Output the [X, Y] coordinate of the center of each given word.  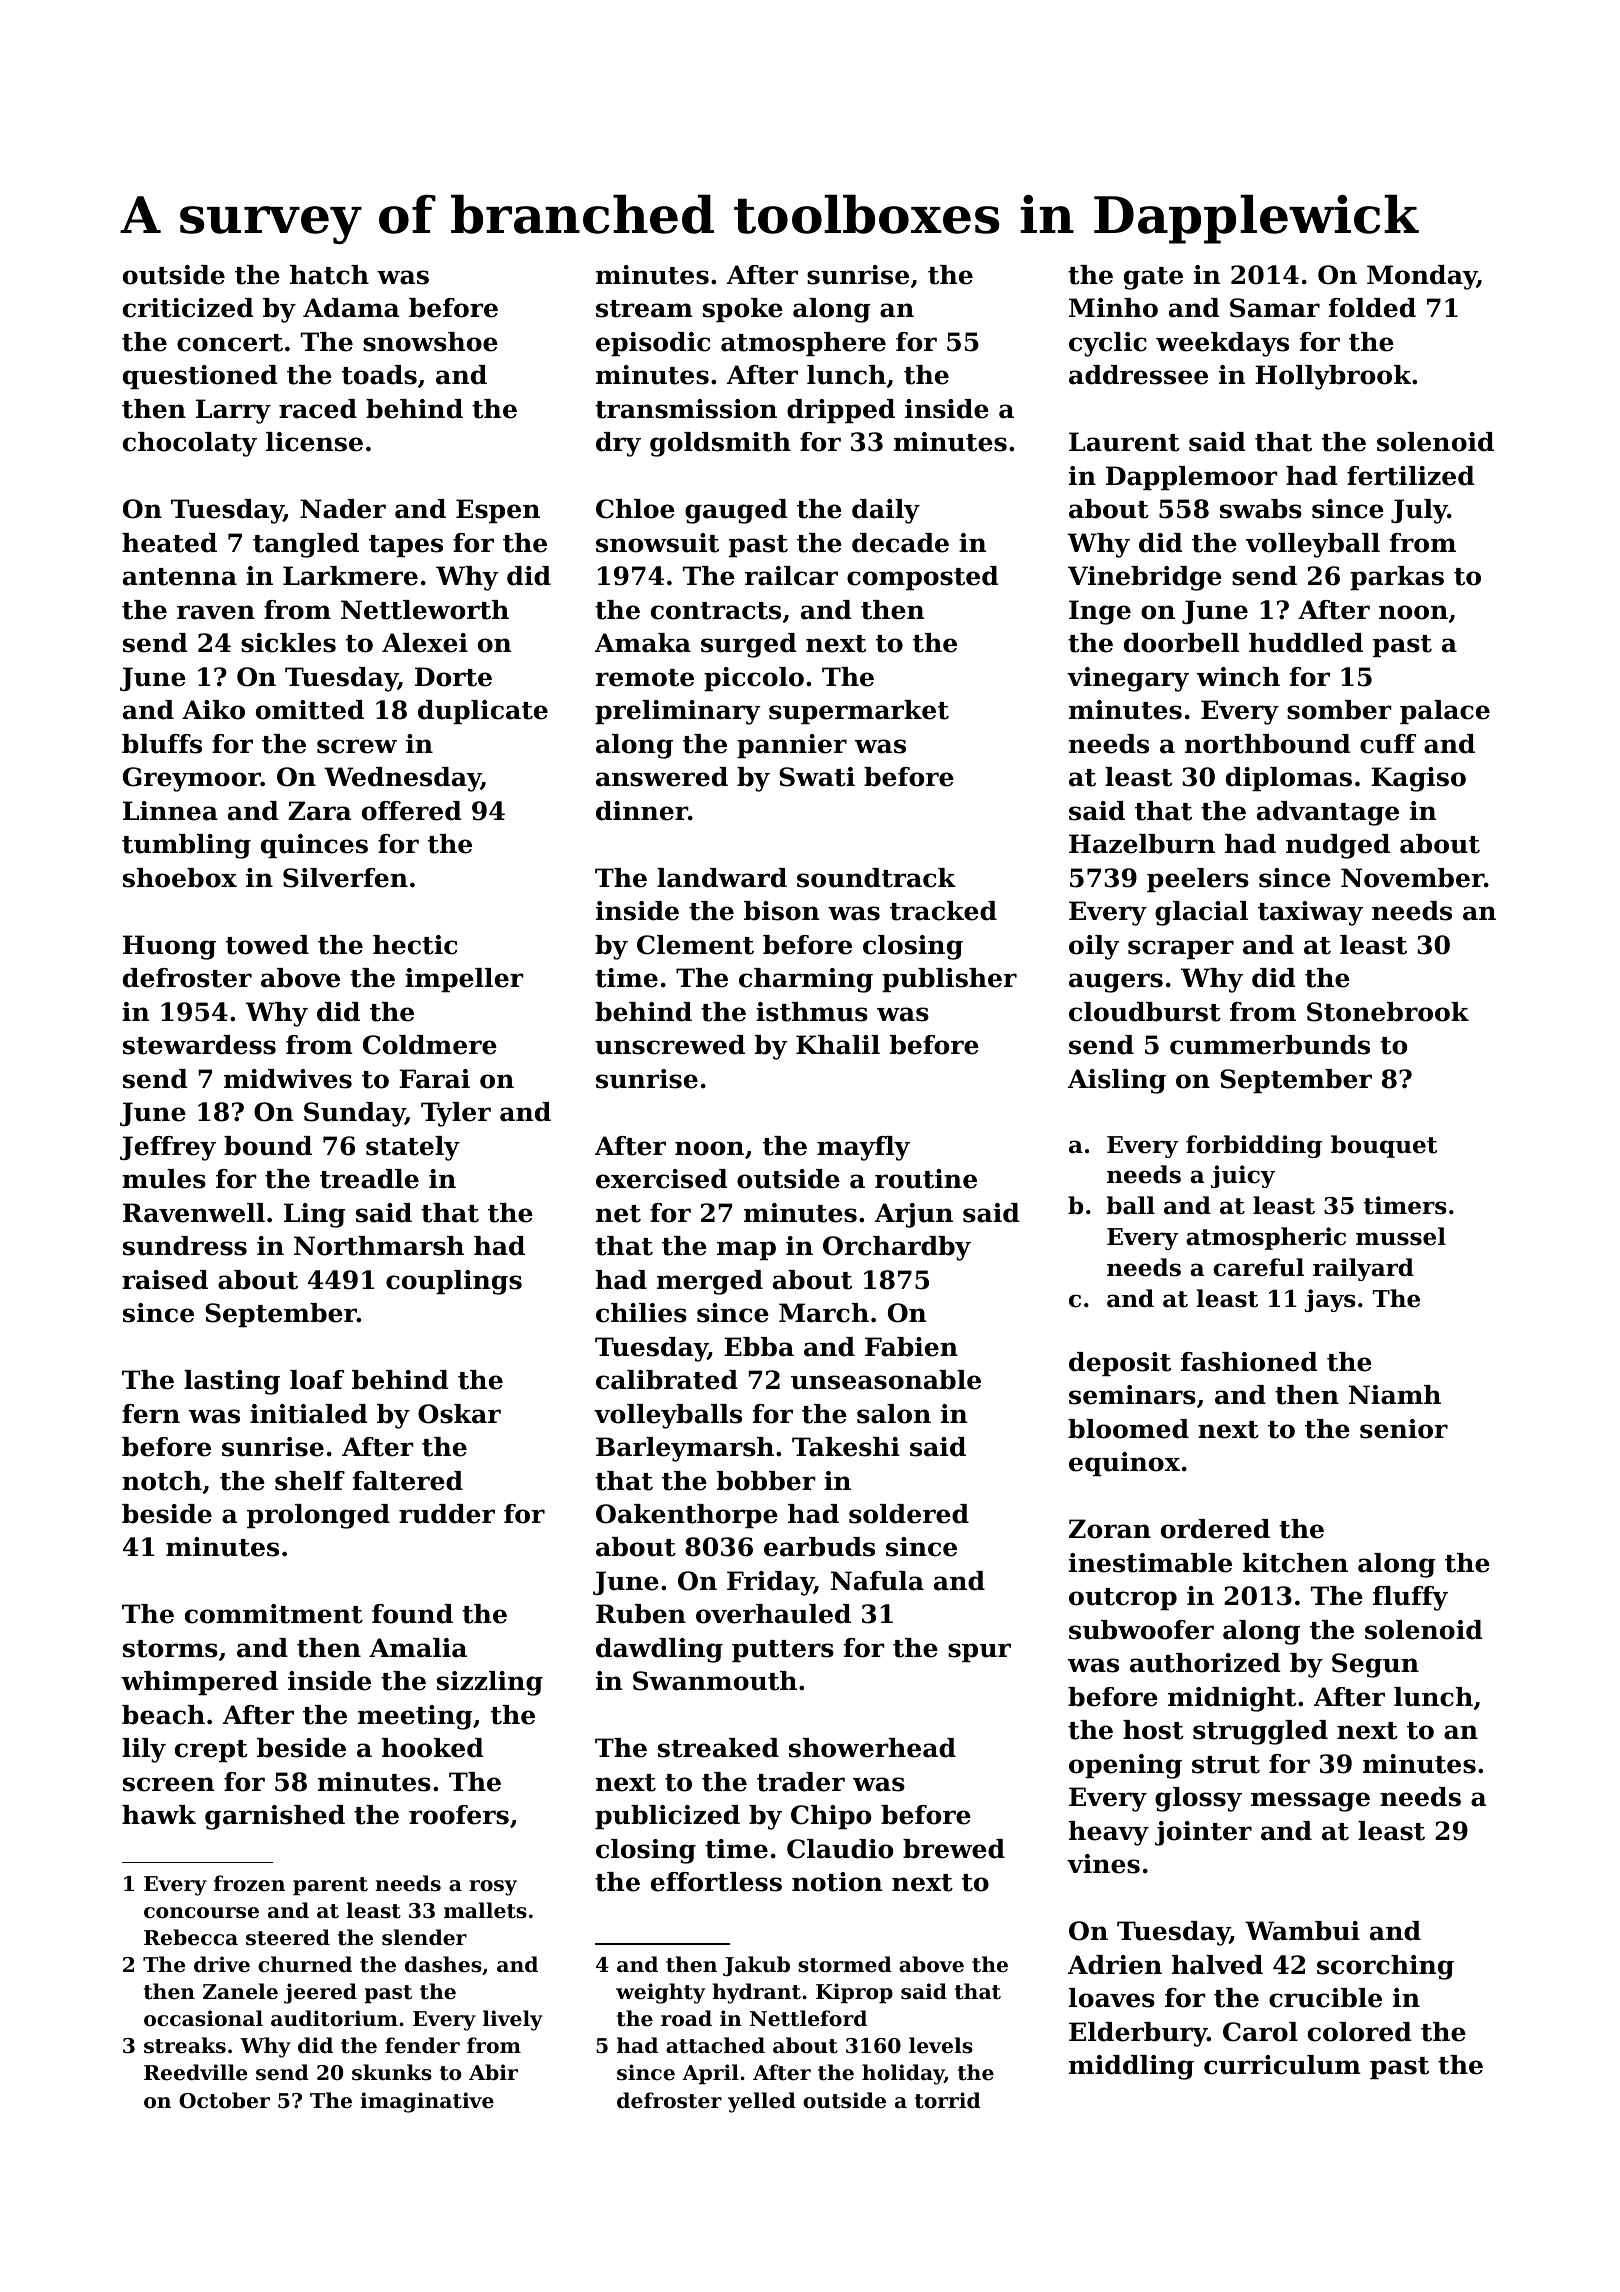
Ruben [641, 1614]
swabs [1261, 509]
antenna [180, 577]
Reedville [195, 2072]
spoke [743, 310]
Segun [1375, 1665]
